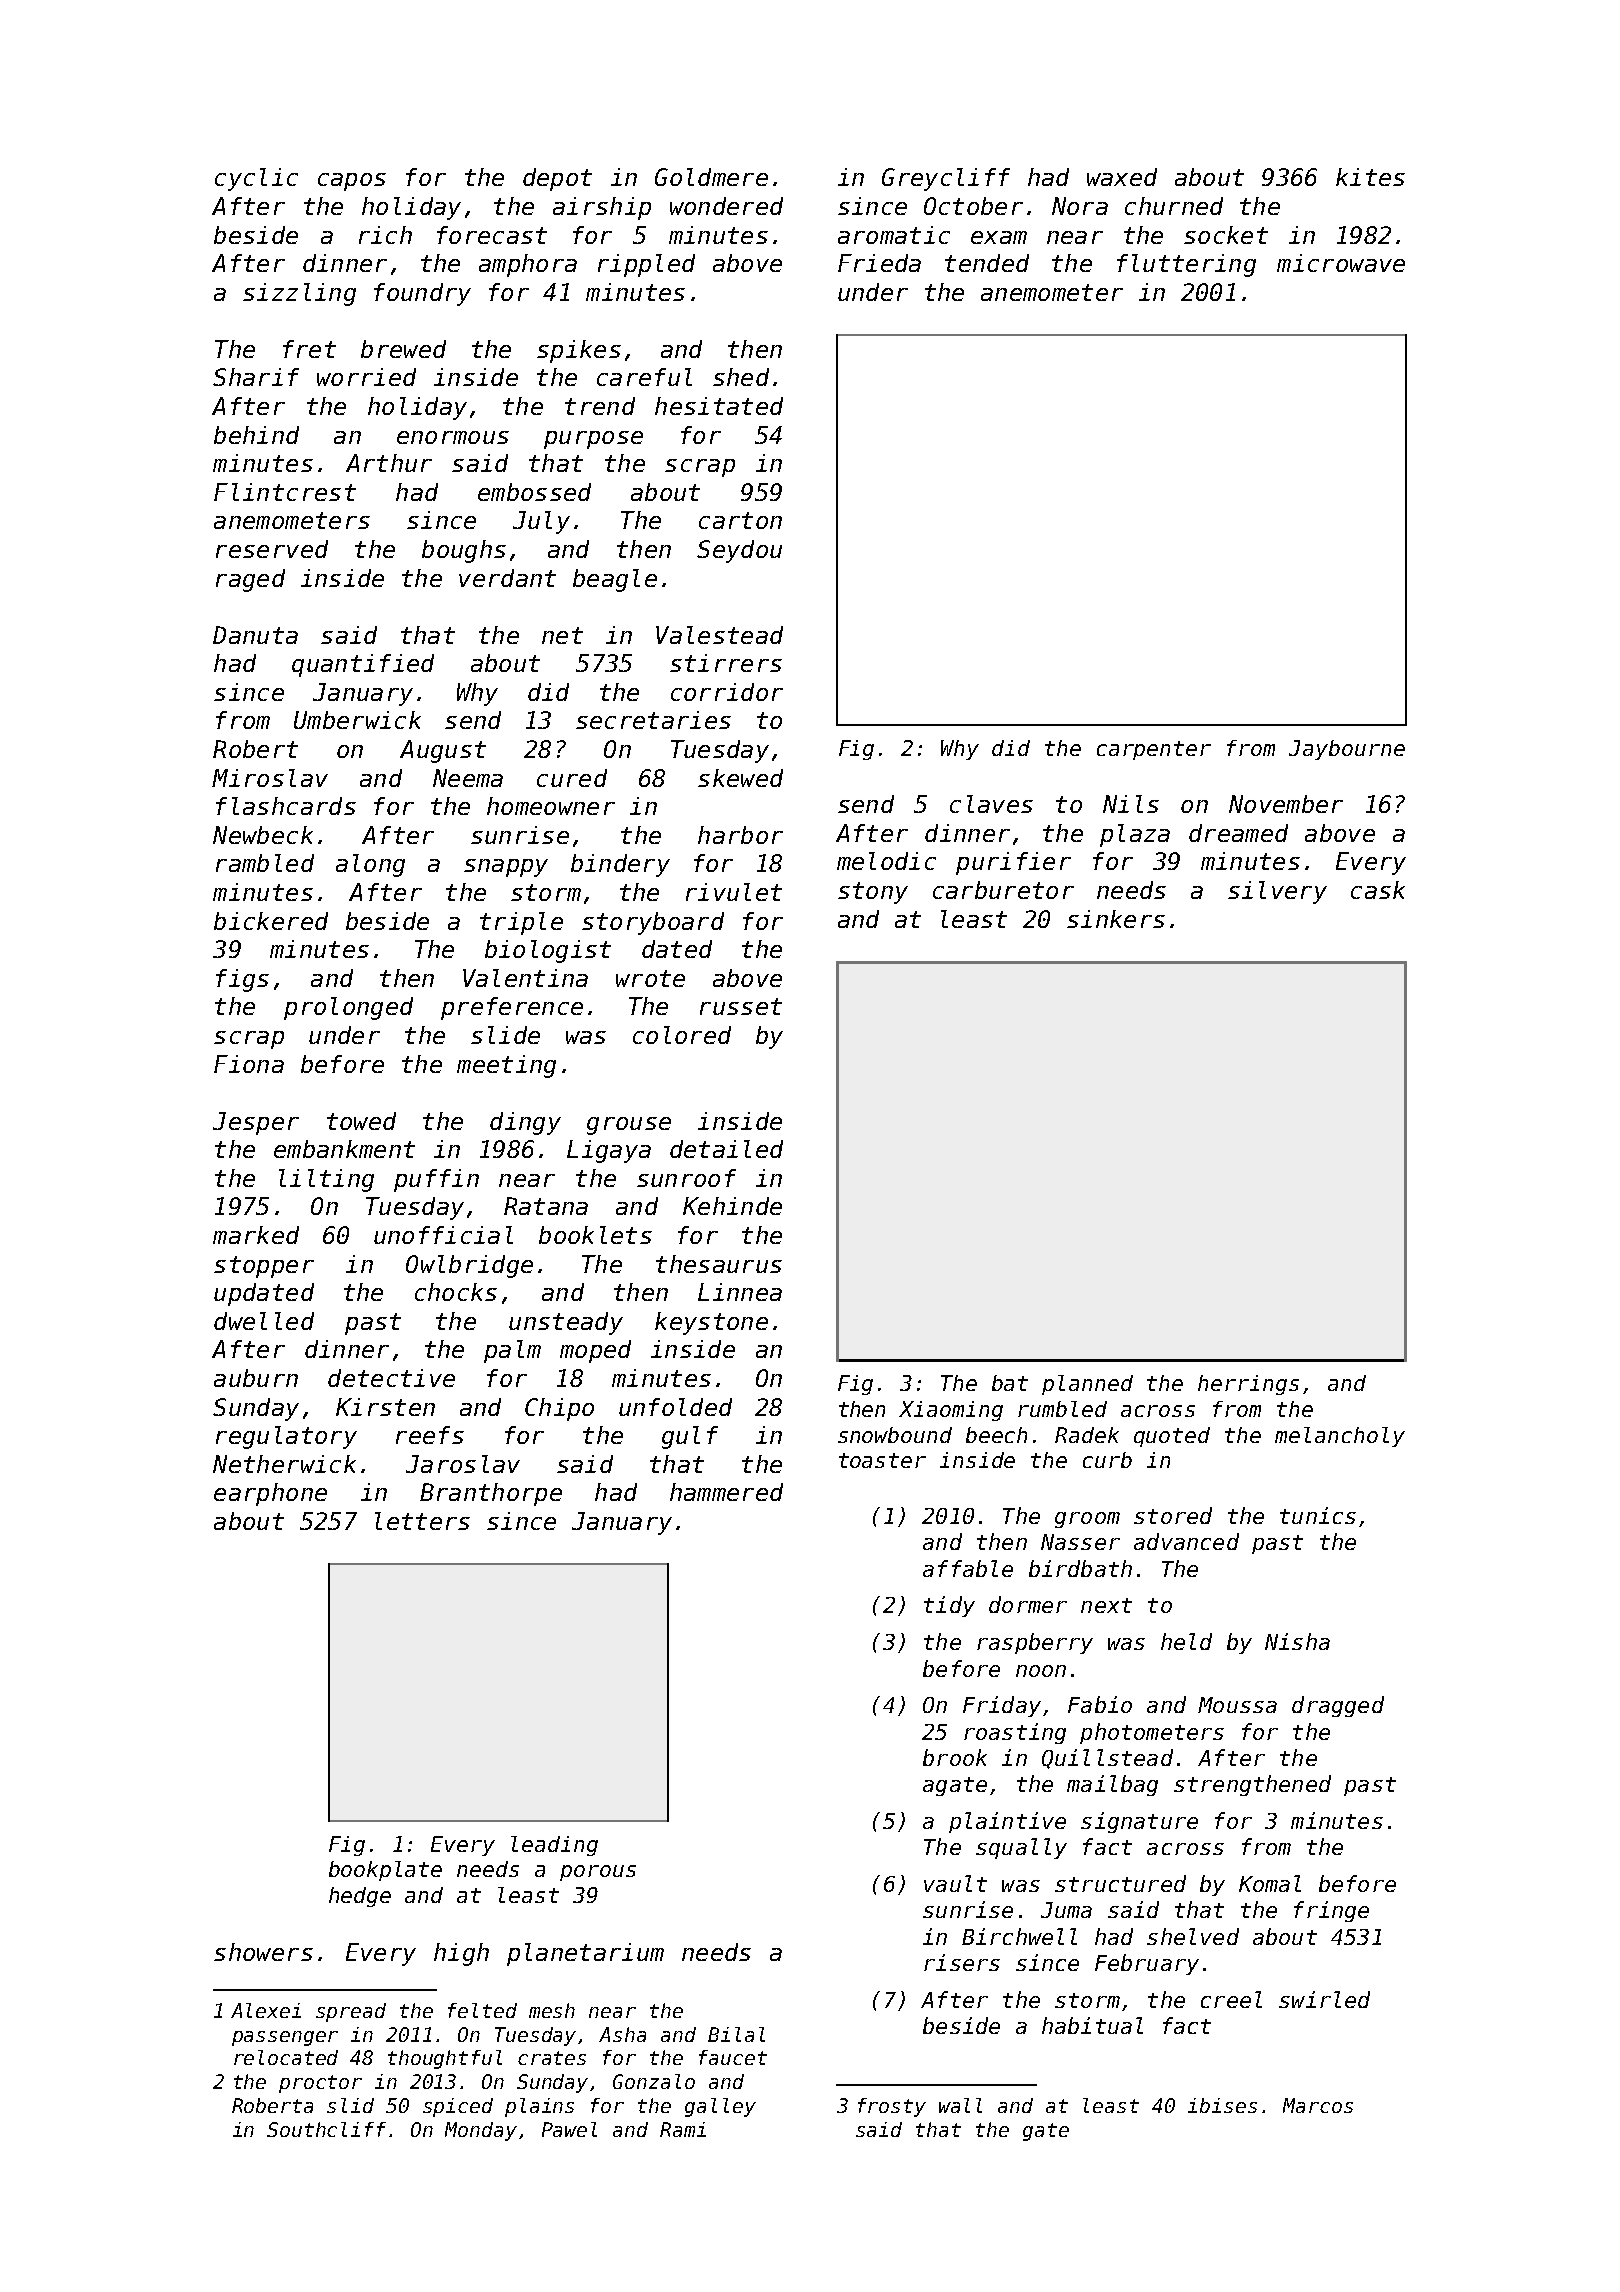  I want to click on Friday, so click(1002, 1706).
